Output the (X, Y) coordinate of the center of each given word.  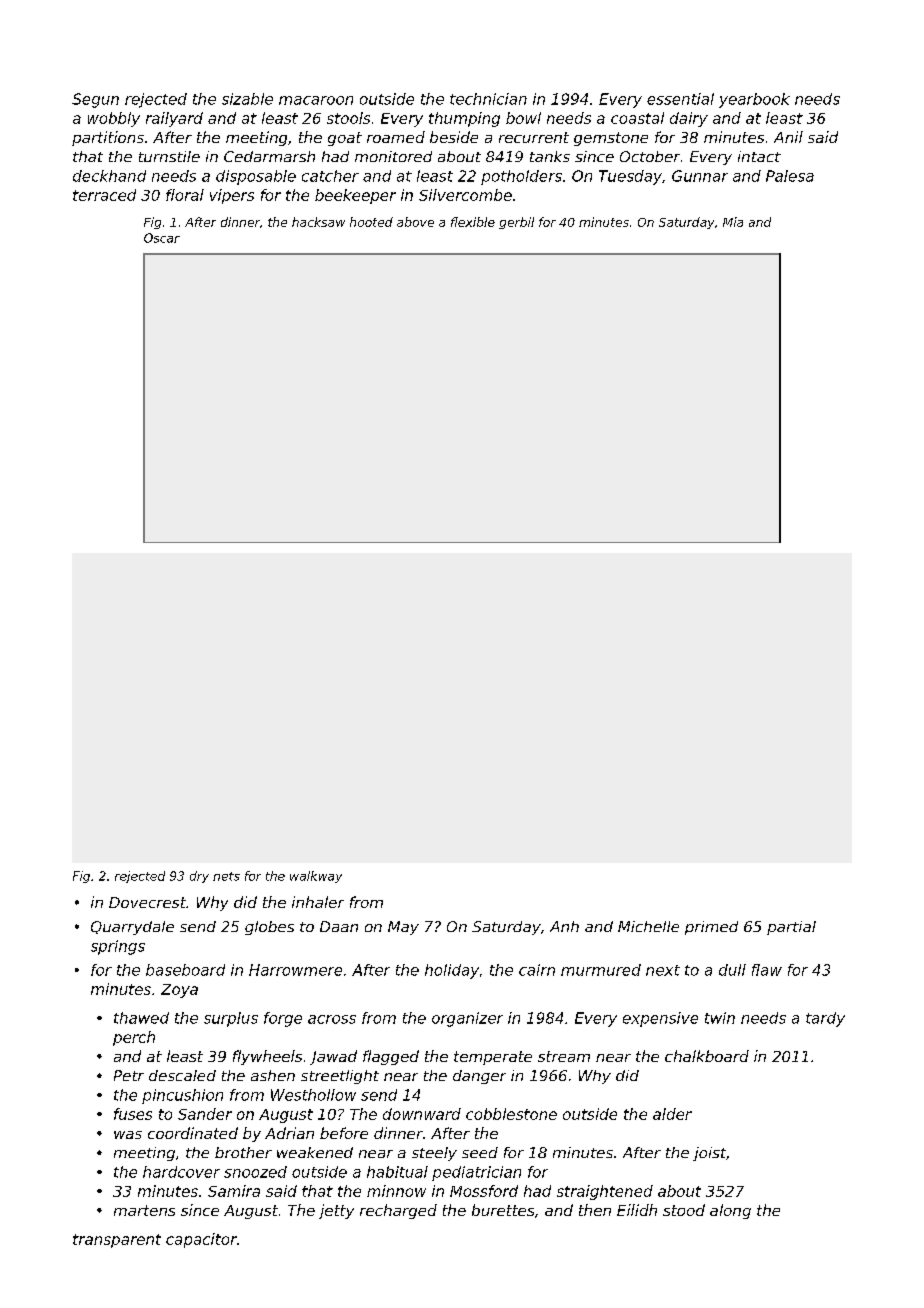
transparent (117, 1241)
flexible (473, 222)
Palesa (790, 176)
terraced (104, 195)
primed (711, 928)
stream (564, 1056)
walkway (316, 877)
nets (226, 876)
